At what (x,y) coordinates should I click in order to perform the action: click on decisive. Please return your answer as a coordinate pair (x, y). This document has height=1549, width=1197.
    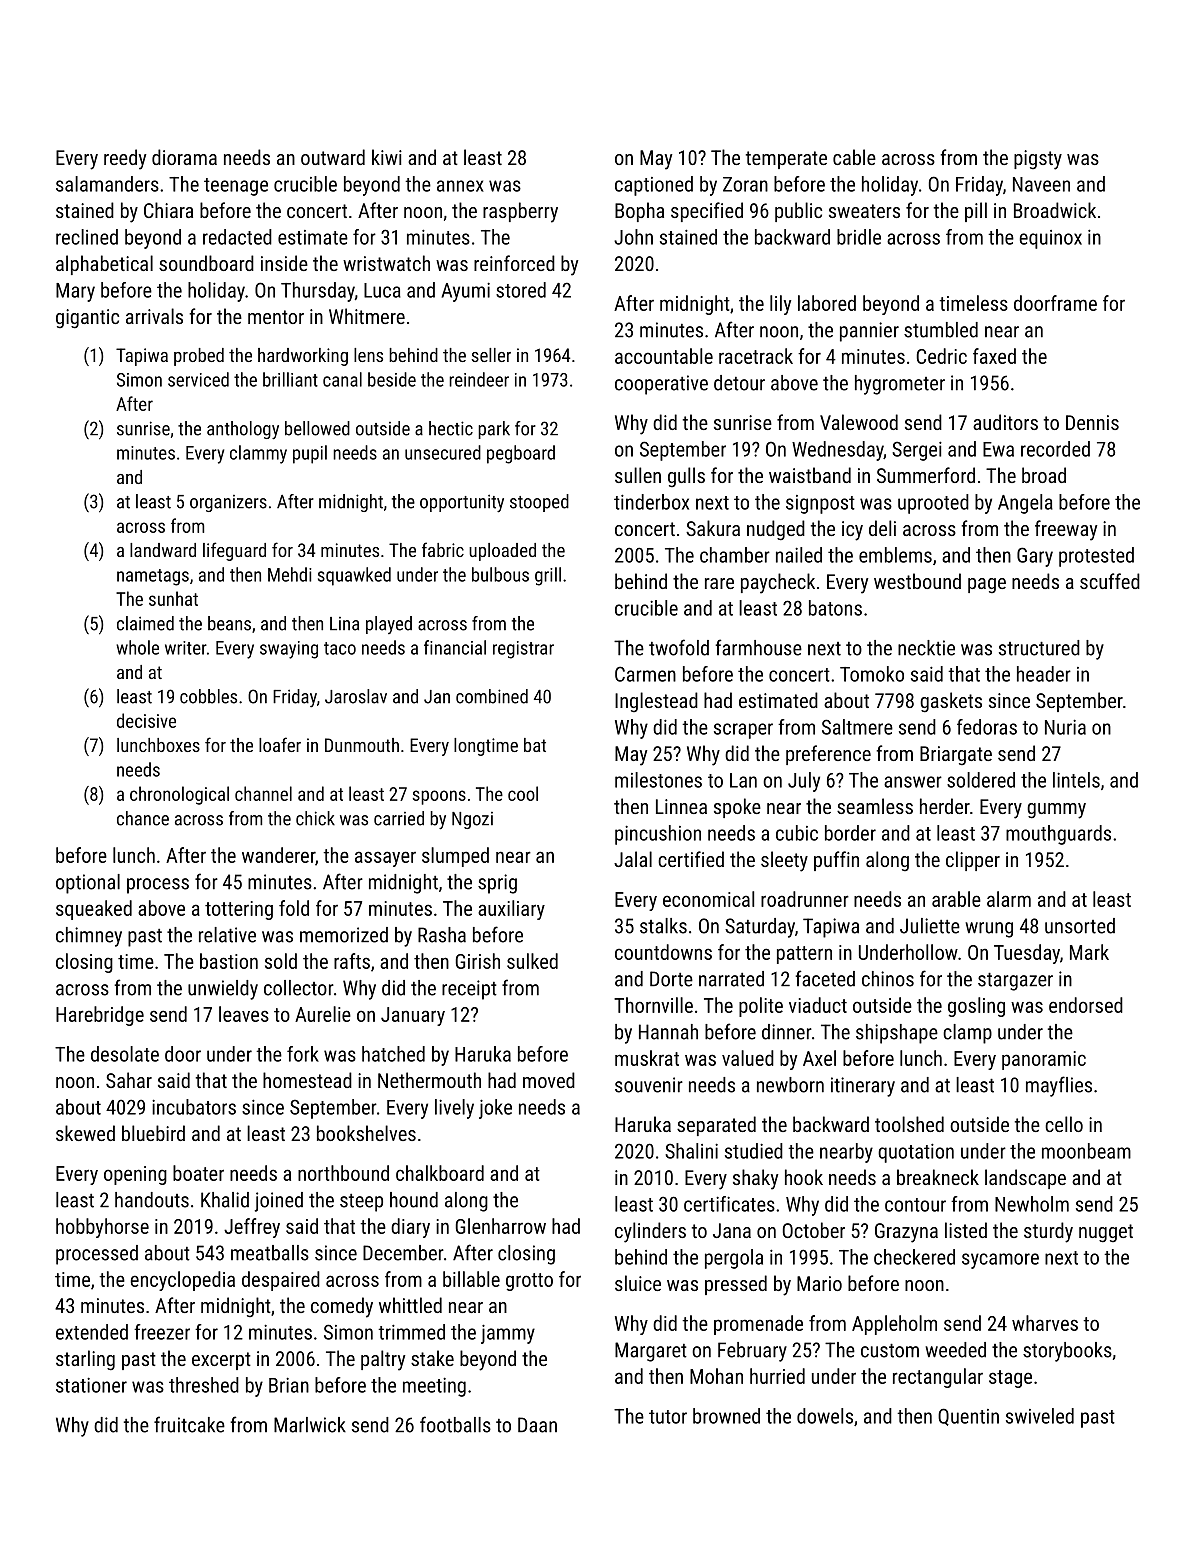
    Looking at the image, I should click on (146, 720).
